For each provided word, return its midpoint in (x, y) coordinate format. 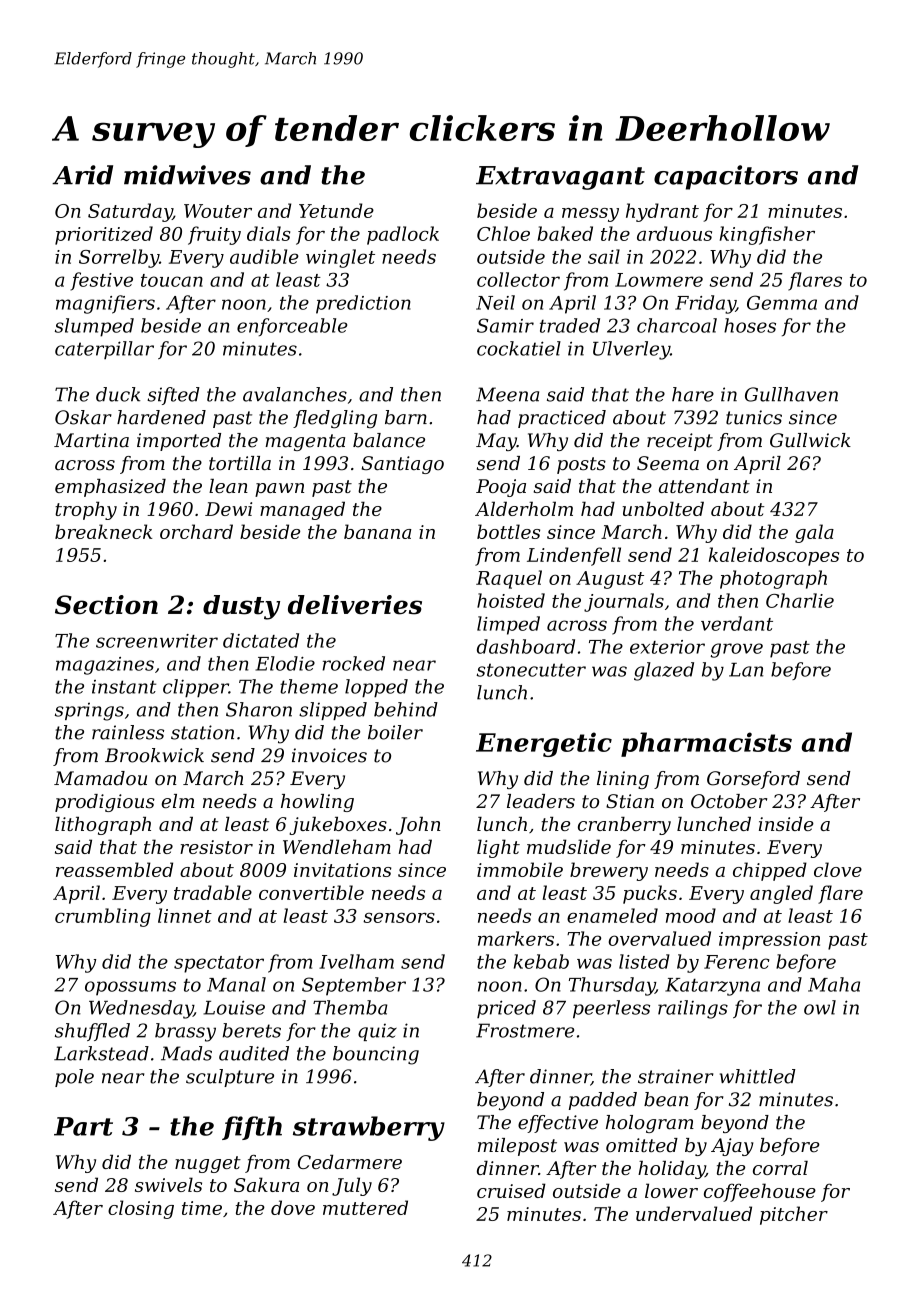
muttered (365, 1207)
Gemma (782, 302)
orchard (196, 531)
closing (141, 1209)
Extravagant (560, 178)
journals (624, 602)
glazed (664, 671)
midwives (187, 175)
